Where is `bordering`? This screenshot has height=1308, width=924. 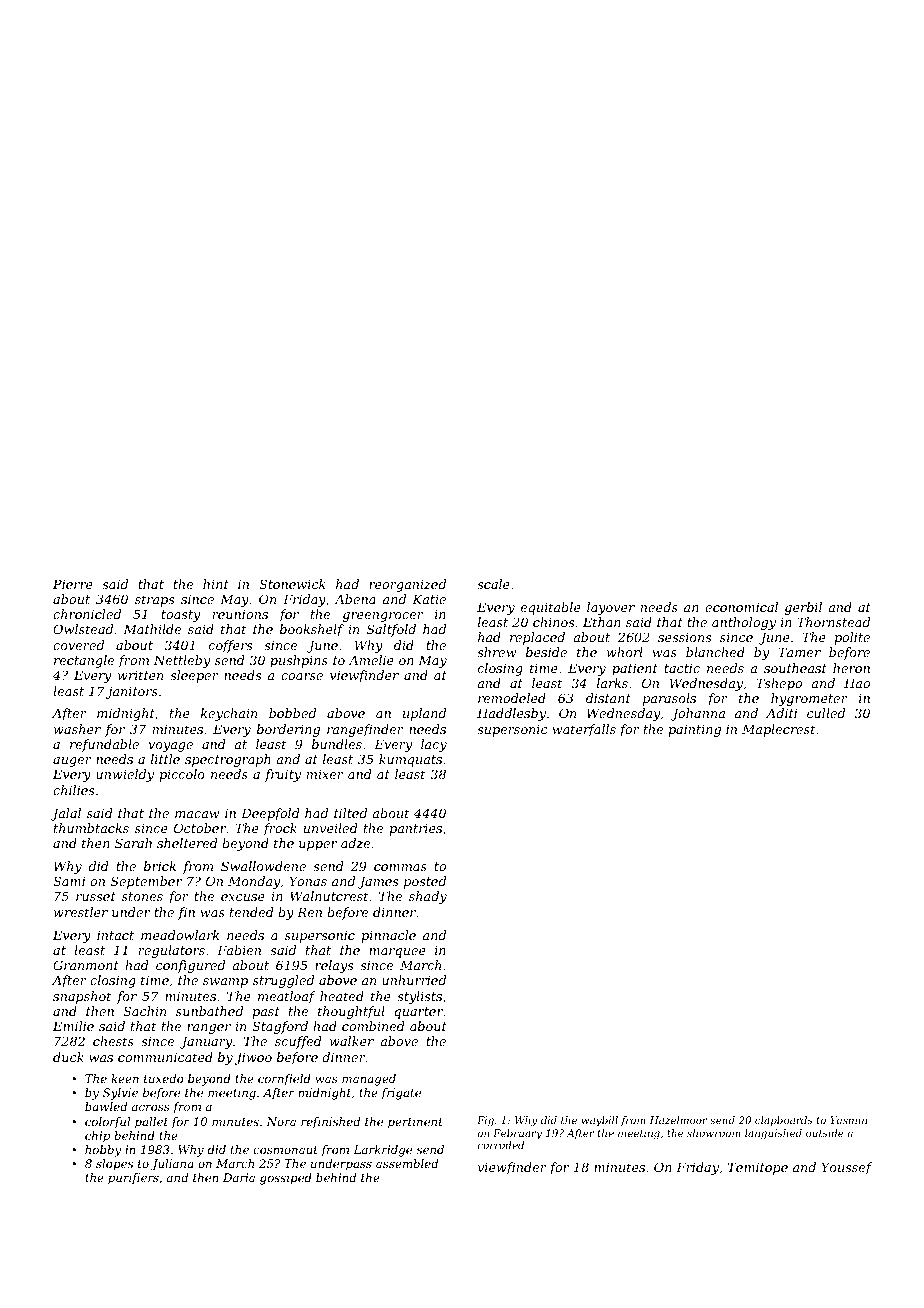
bordering is located at coordinates (288, 730).
